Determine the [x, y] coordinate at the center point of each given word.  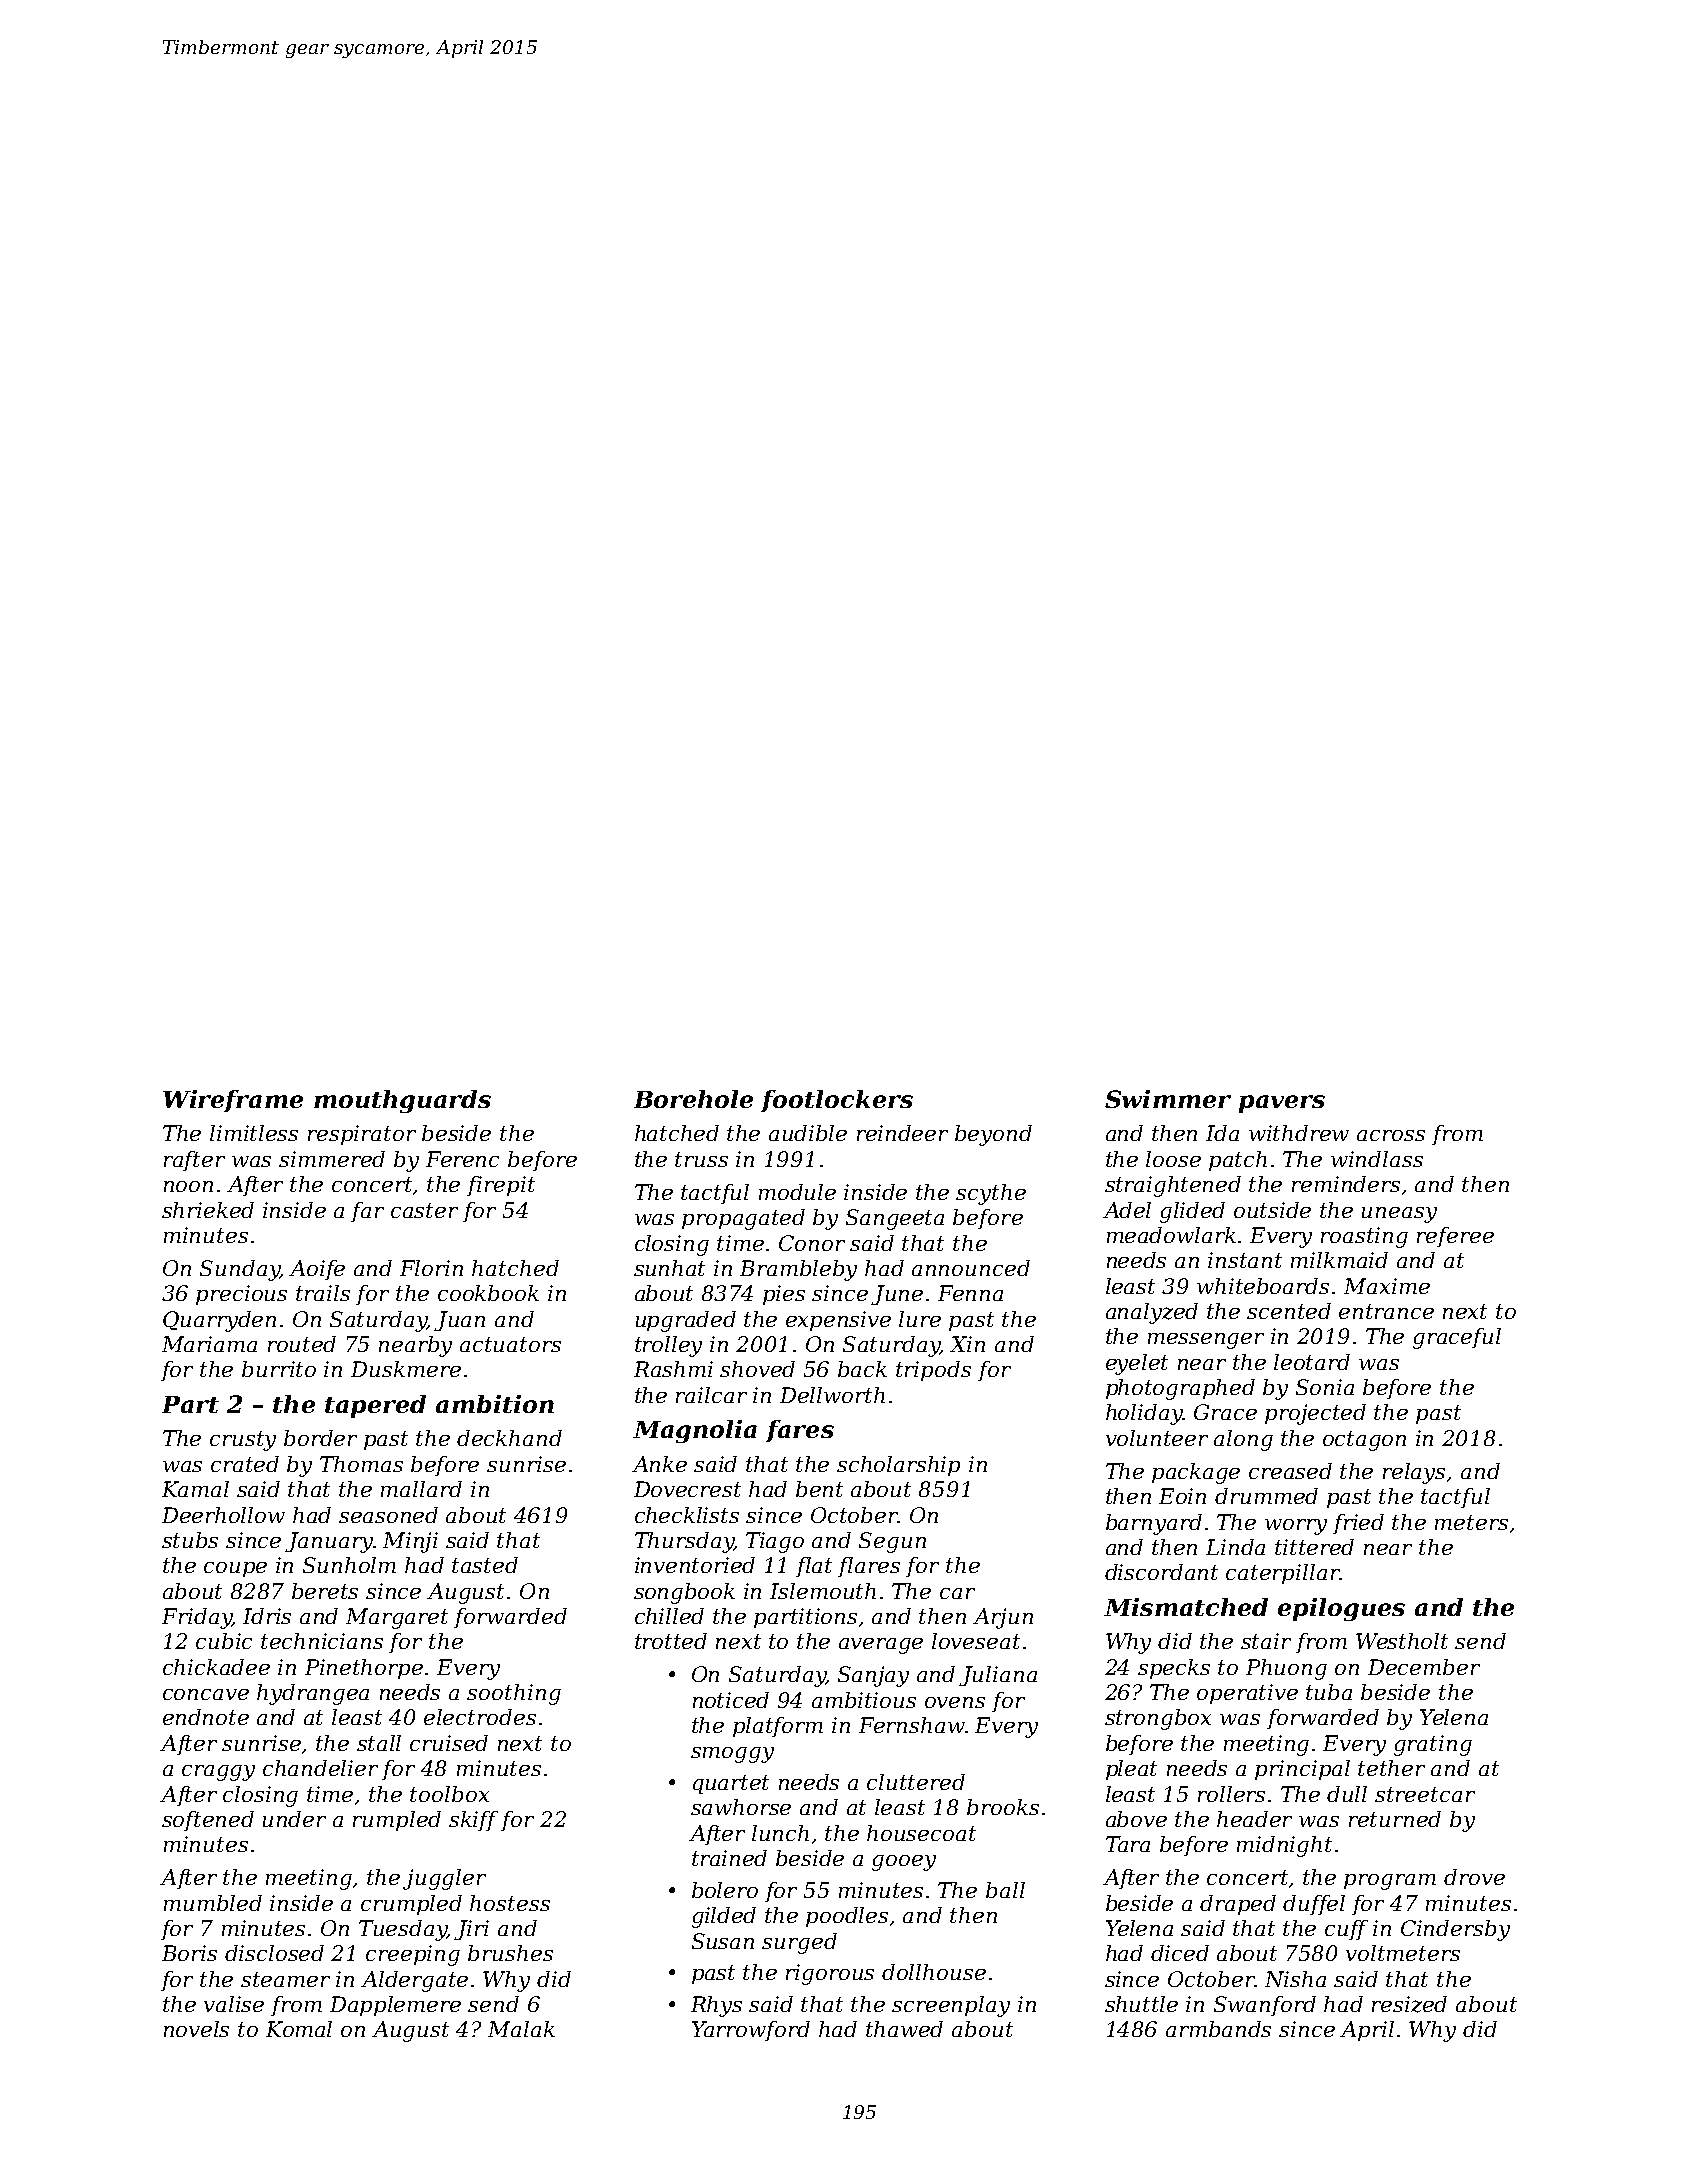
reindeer [902, 1133]
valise [234, 2004]
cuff [1346, 1930]
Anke [659, 1464]
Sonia [1325, 1387]
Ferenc [462, 1159]
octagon [1364, 1441]
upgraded [686, 1321]
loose [1173, 1159]
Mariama [209, 1344]
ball [1005, 1890]
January [329, 1542]
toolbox [449, 1794]
